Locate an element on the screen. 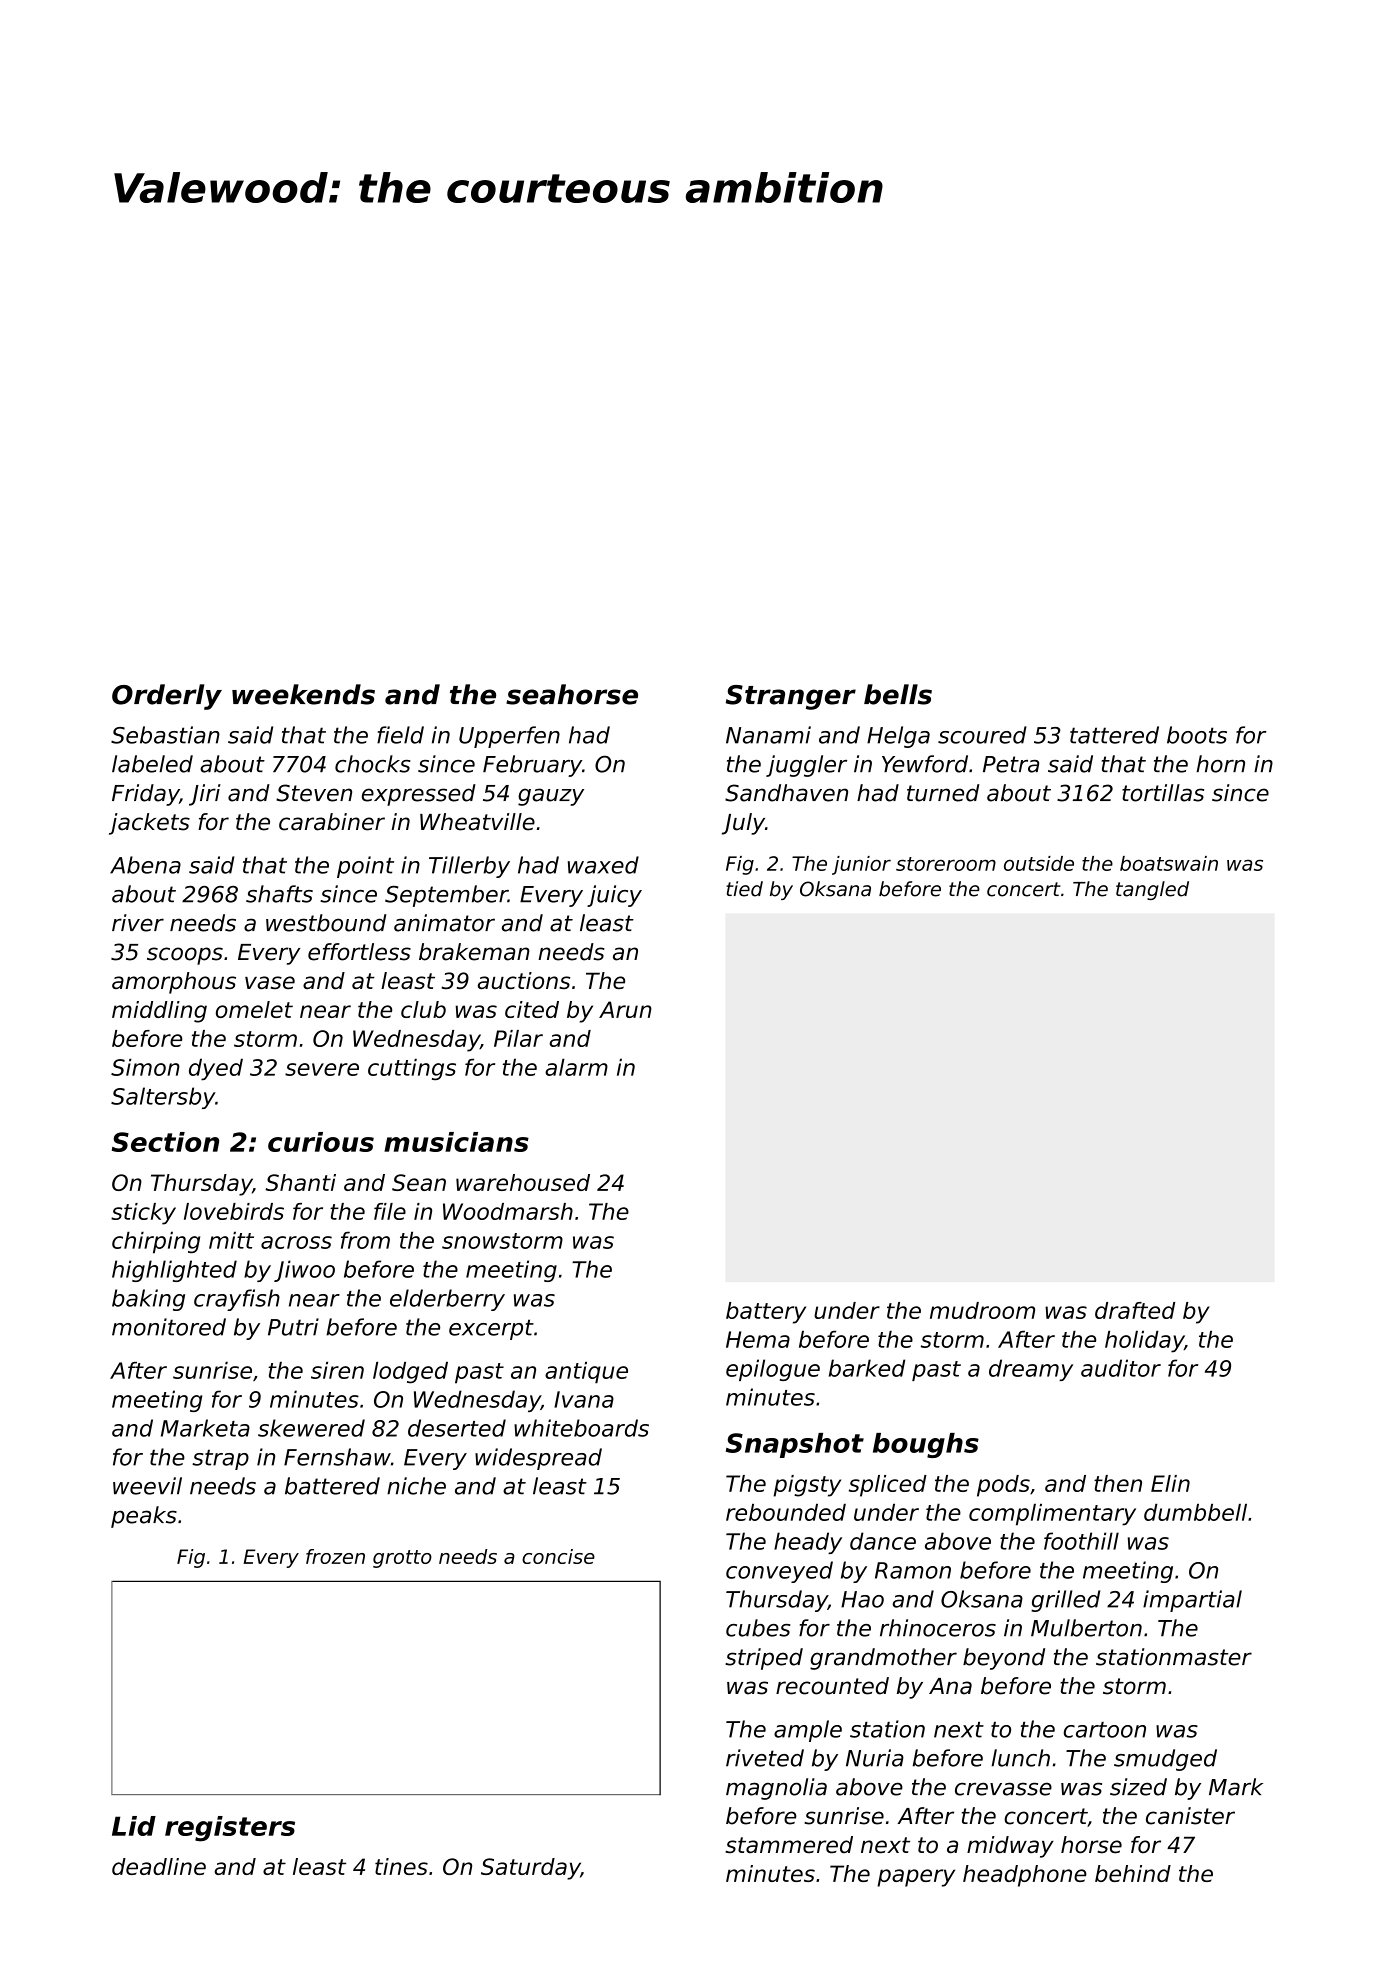  Sebastian is located at coordinates (165, 735).
